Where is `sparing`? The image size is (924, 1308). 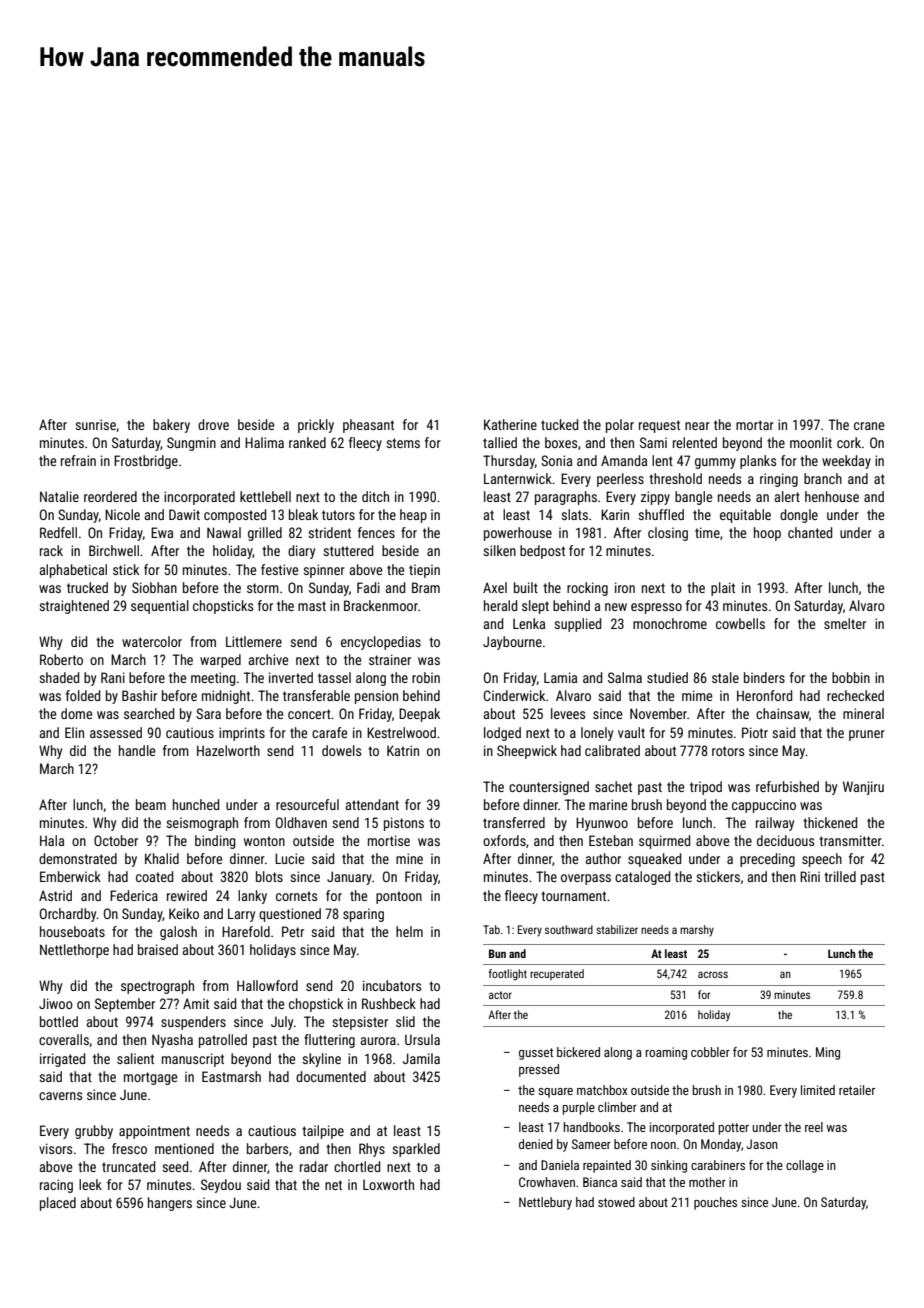 sparing is located at coordinates (363, 915).
